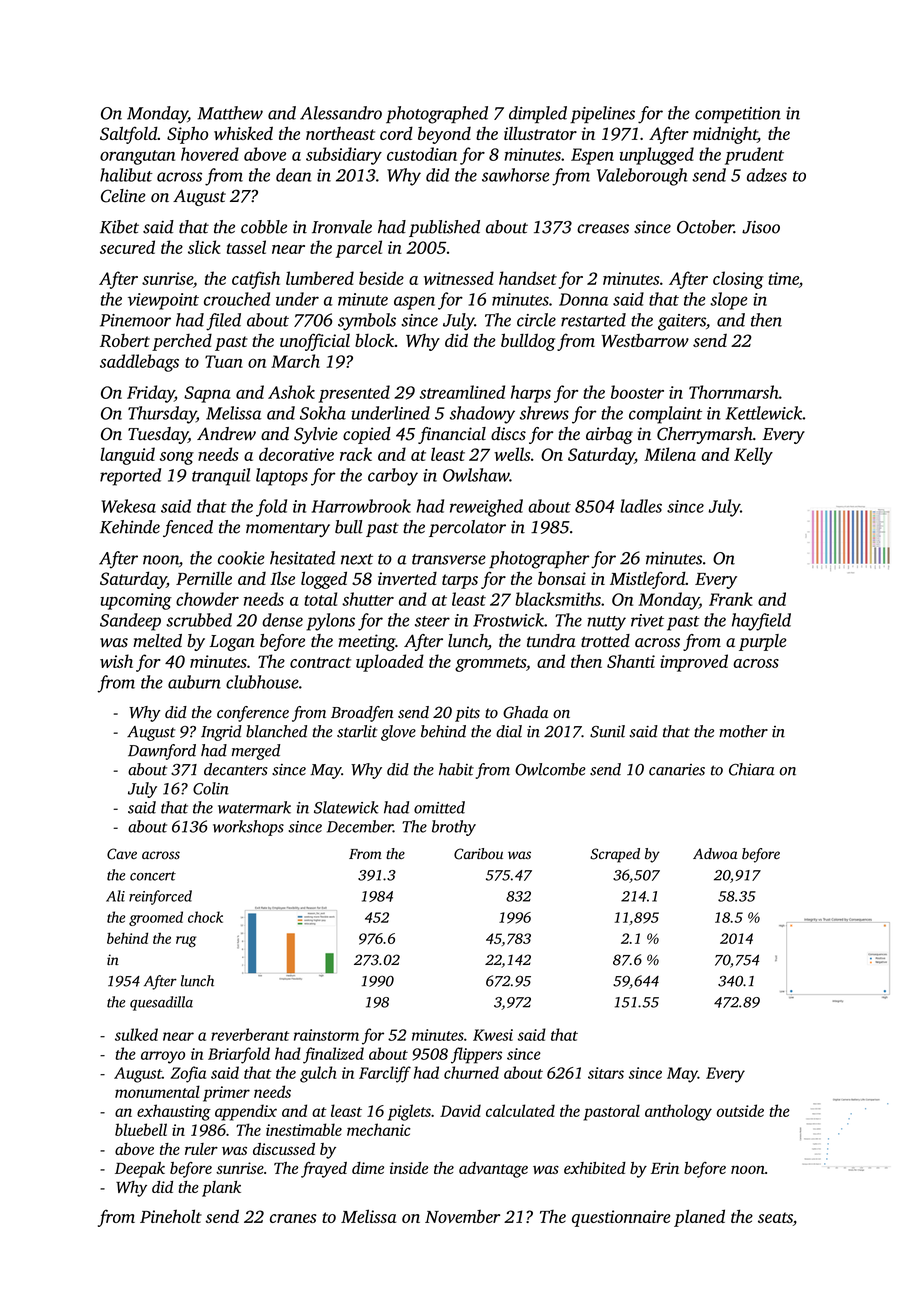  Describe the element at coordinates (677, 770) in the screenshot. I see `canaries` at that location.
